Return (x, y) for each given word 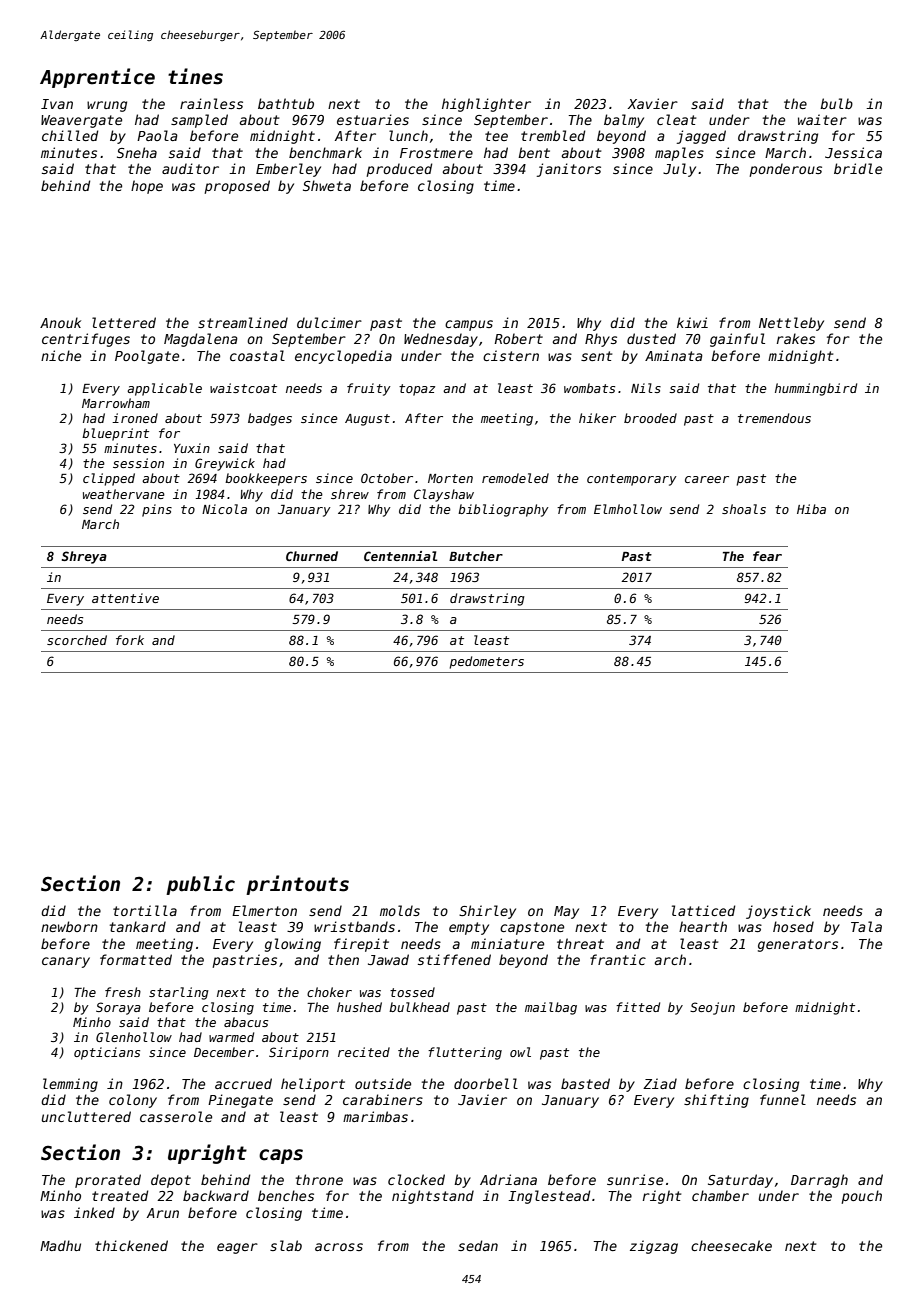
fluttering (465, 1053)
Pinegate (240, 1101)
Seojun (712, 1008)
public (200, 885)
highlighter (486, 105)
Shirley (487, 912)
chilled (70, 135)
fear (767, 556)
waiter (822, 119)
